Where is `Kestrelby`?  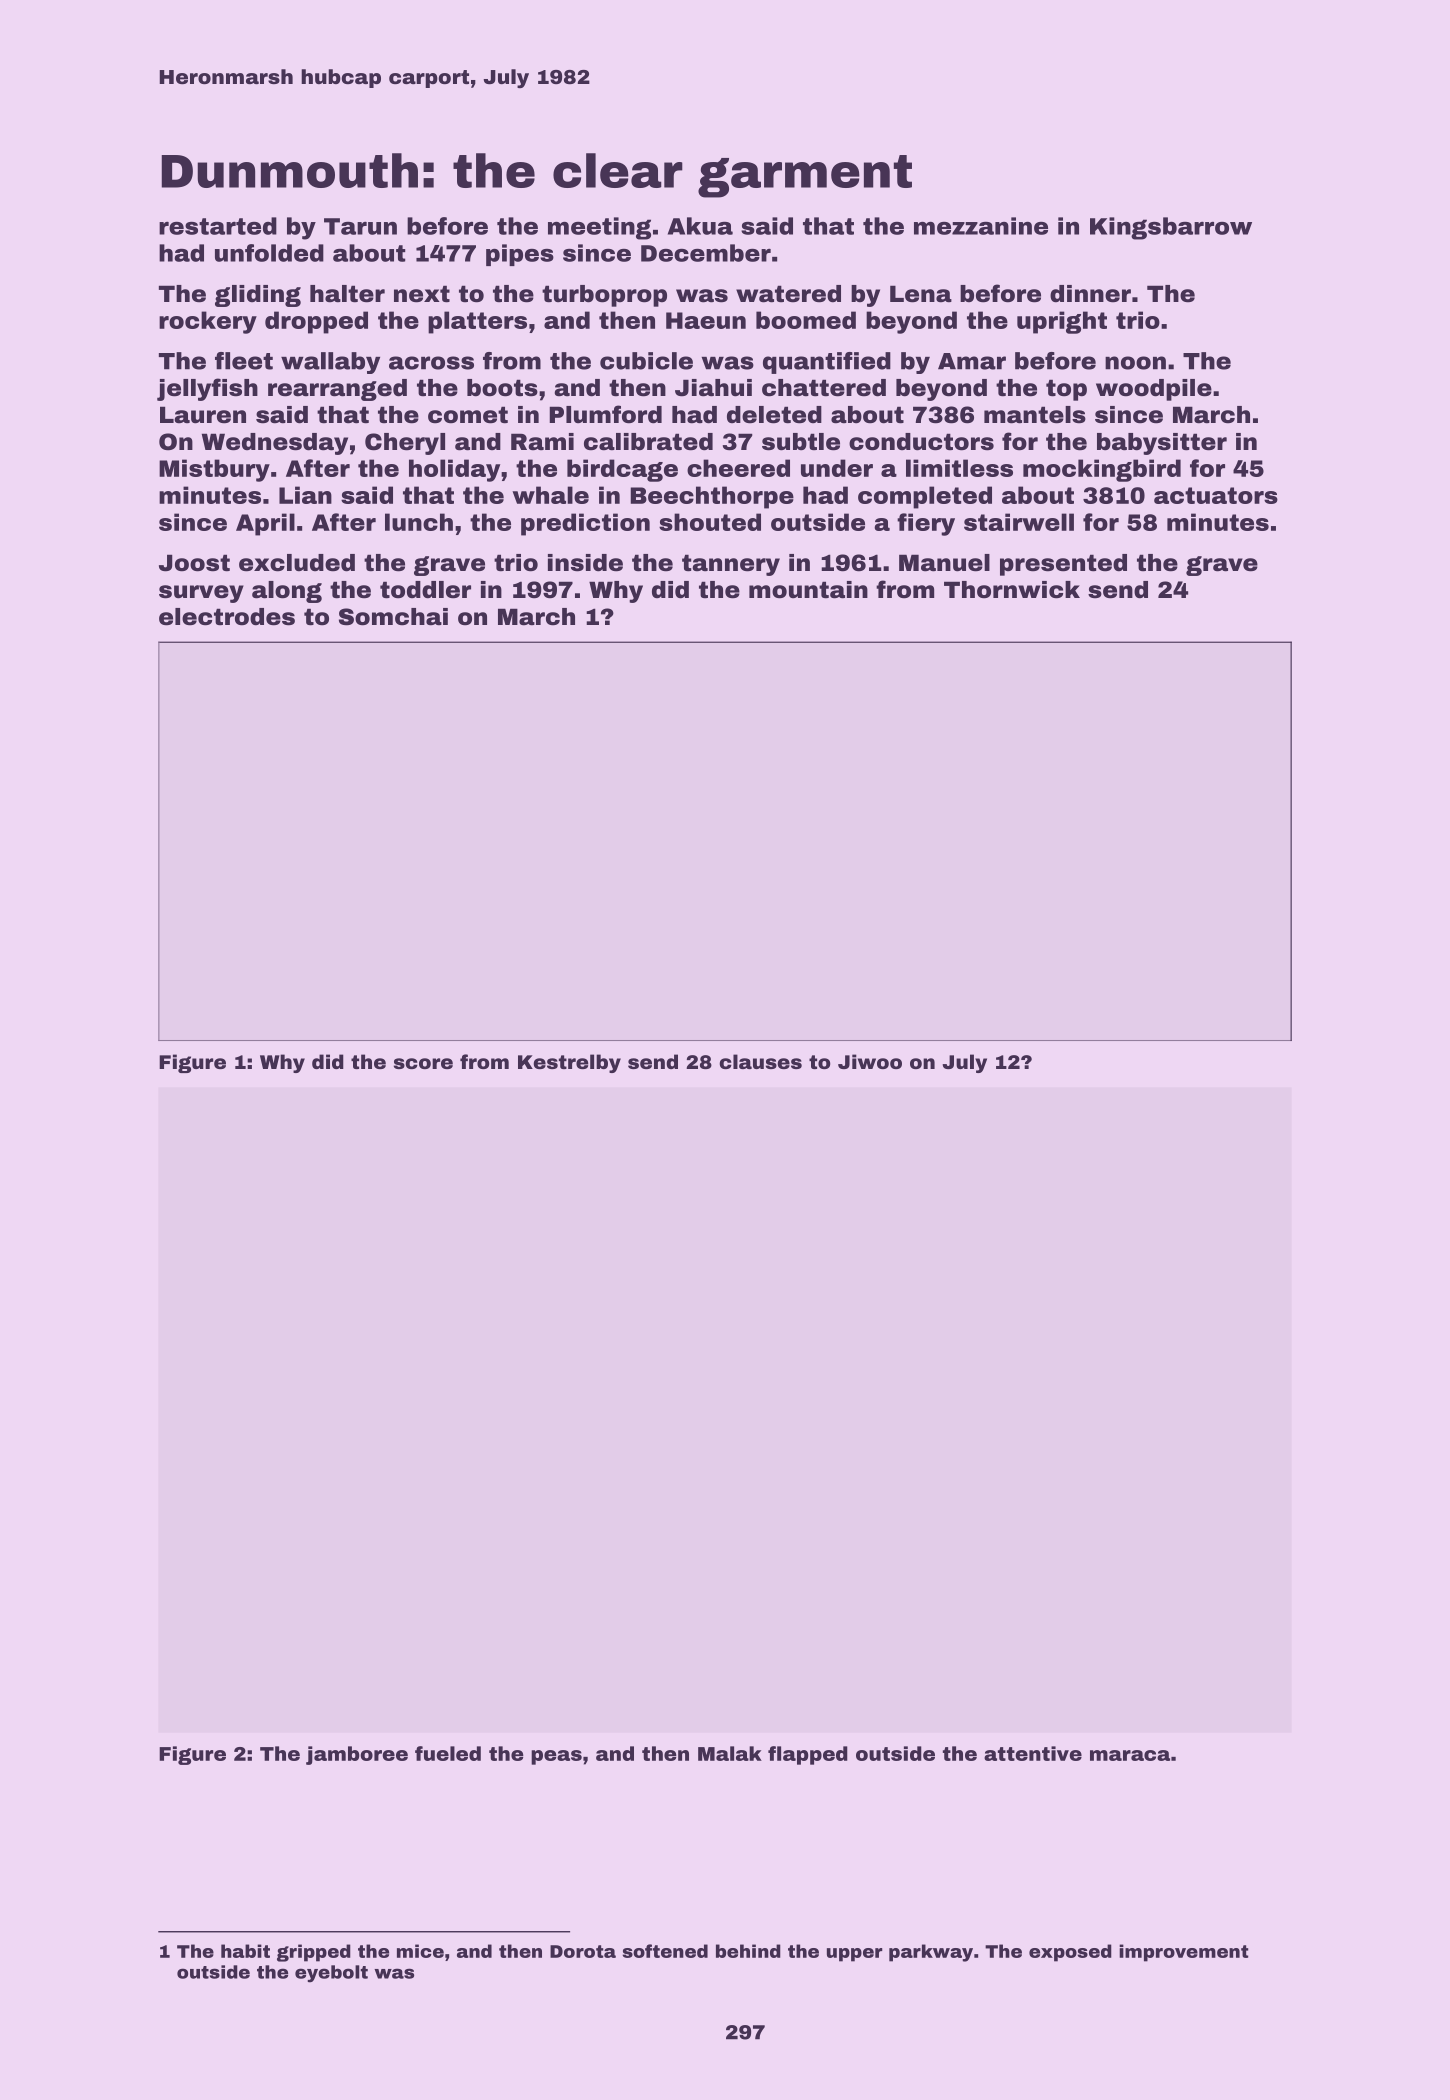
Kestrelby is located at coordinates (569, 1063).
